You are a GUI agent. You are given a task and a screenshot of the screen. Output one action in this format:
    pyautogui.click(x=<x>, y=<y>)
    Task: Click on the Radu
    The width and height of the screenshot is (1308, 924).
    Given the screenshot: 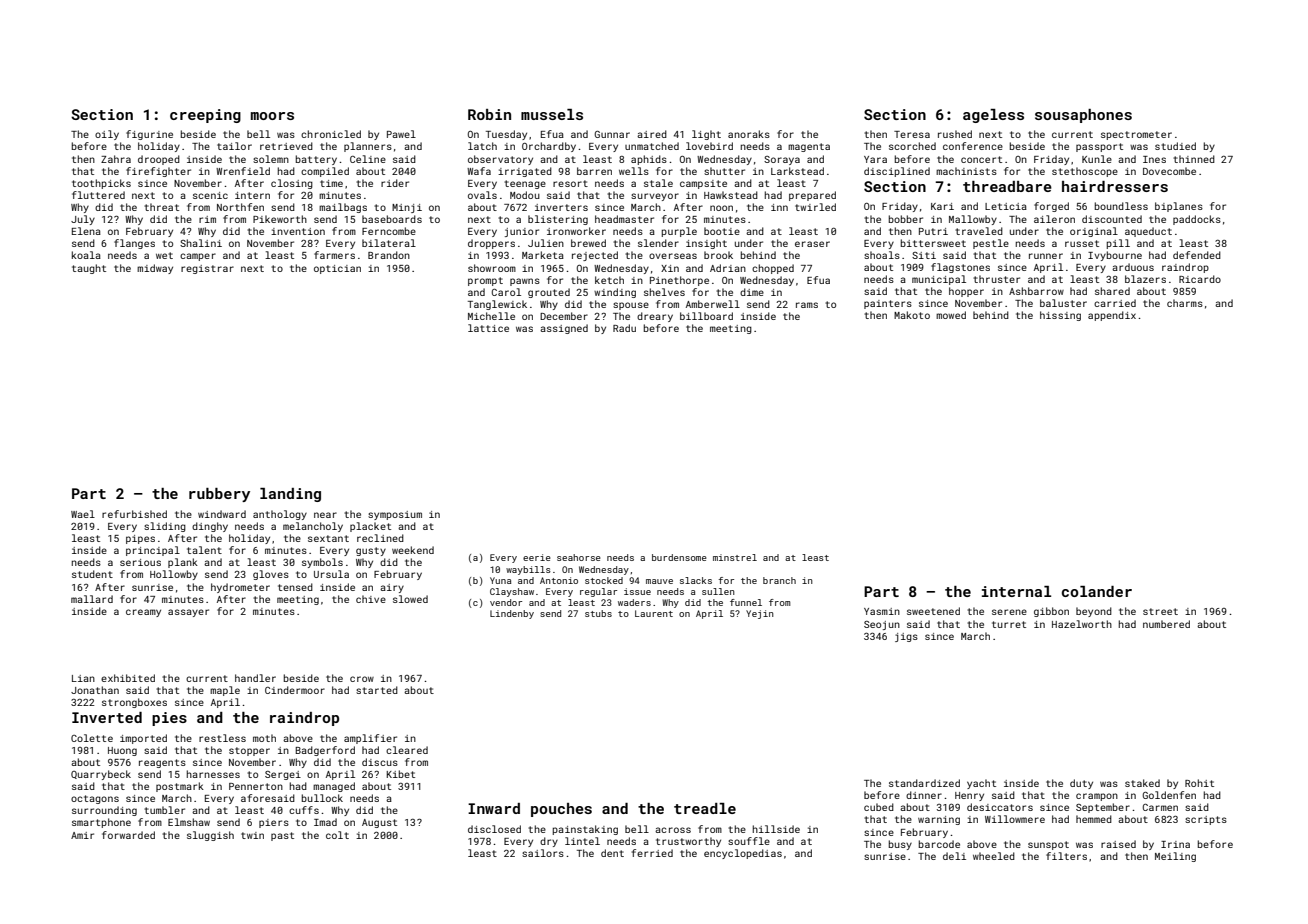 What is the action you would take?
    pyautogui.click(x=624, y=328)
